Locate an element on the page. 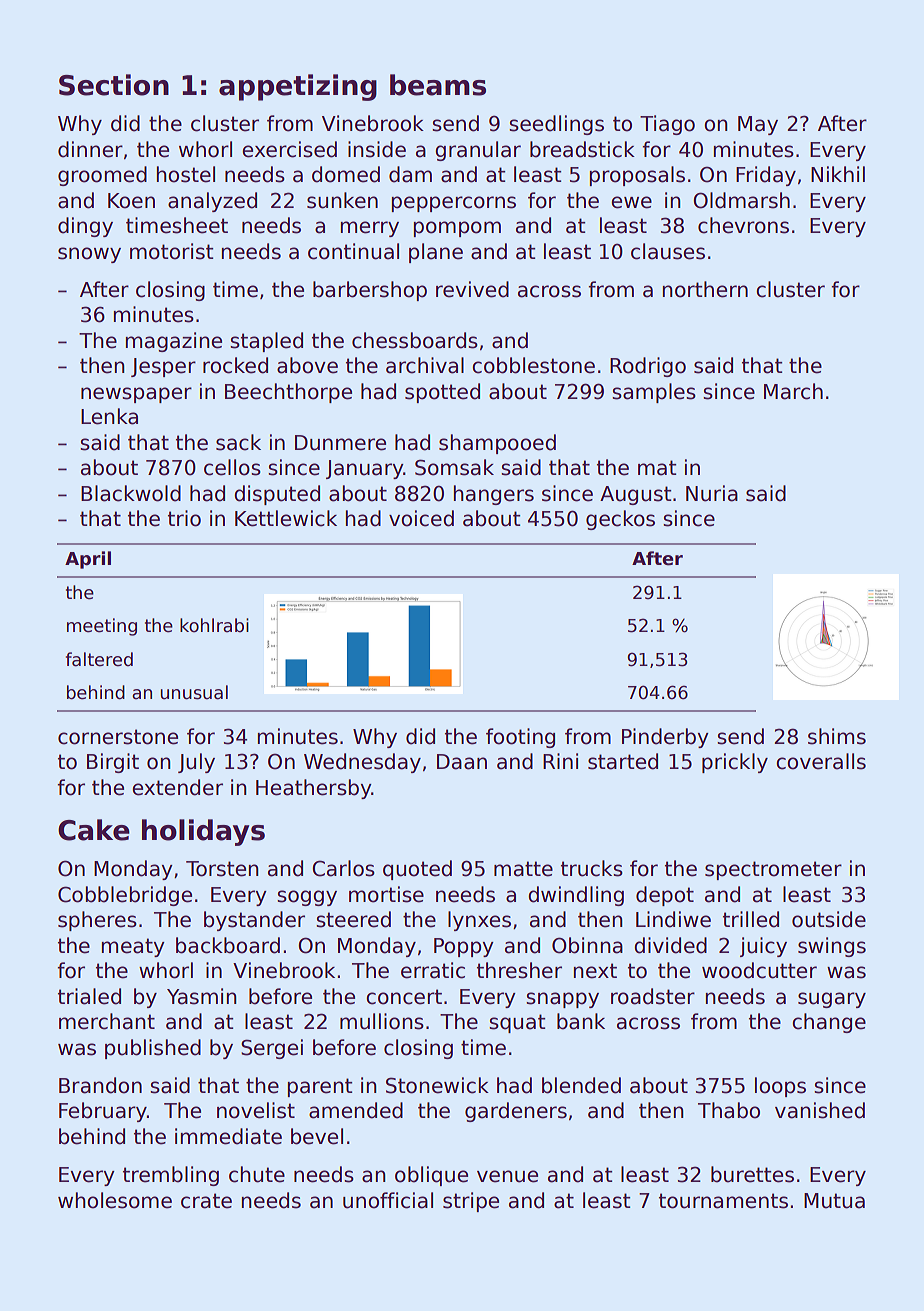  beams is located at coordinates (438, 85).
